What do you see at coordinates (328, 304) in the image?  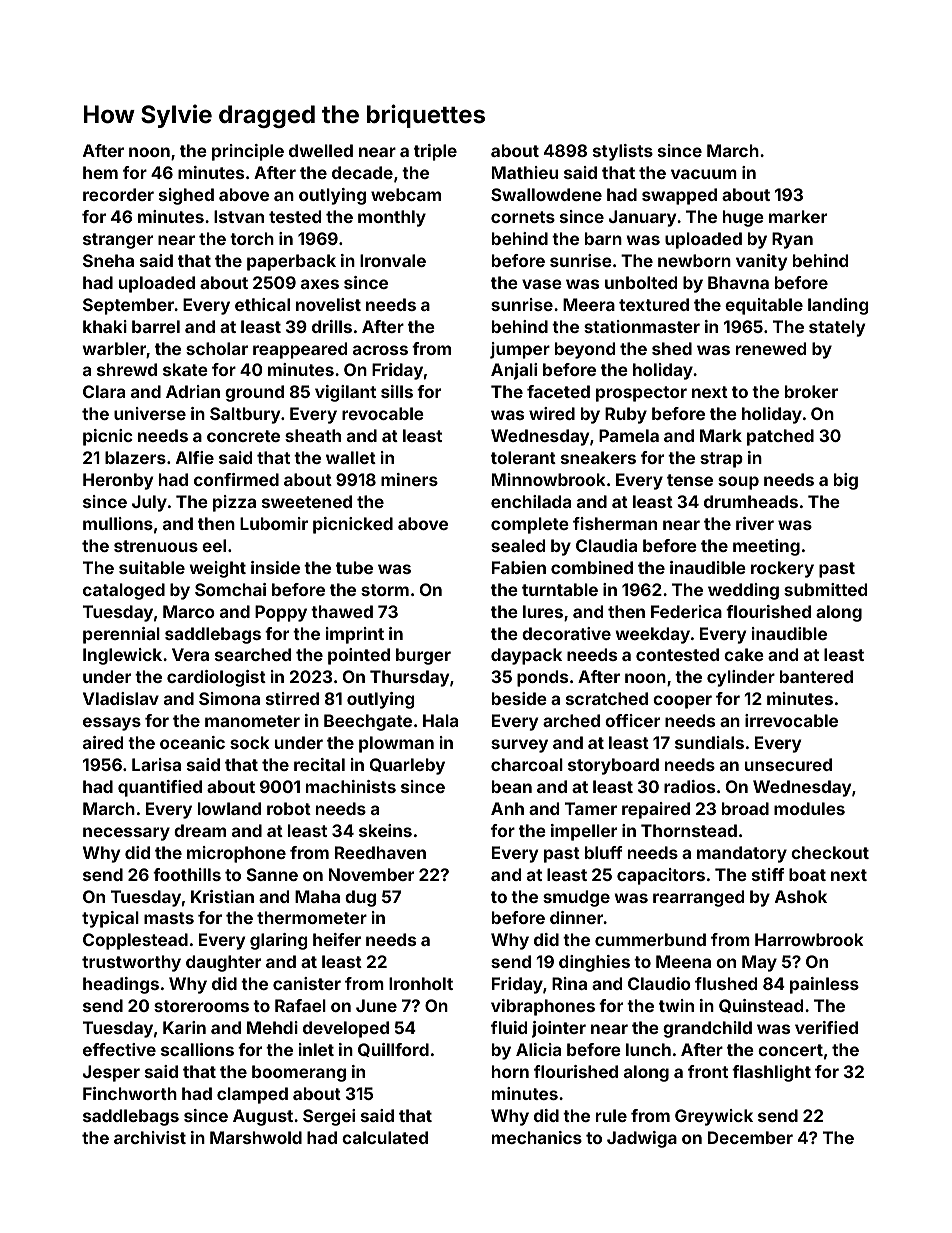 I see `novelist` at bounding box center [328, 304].
